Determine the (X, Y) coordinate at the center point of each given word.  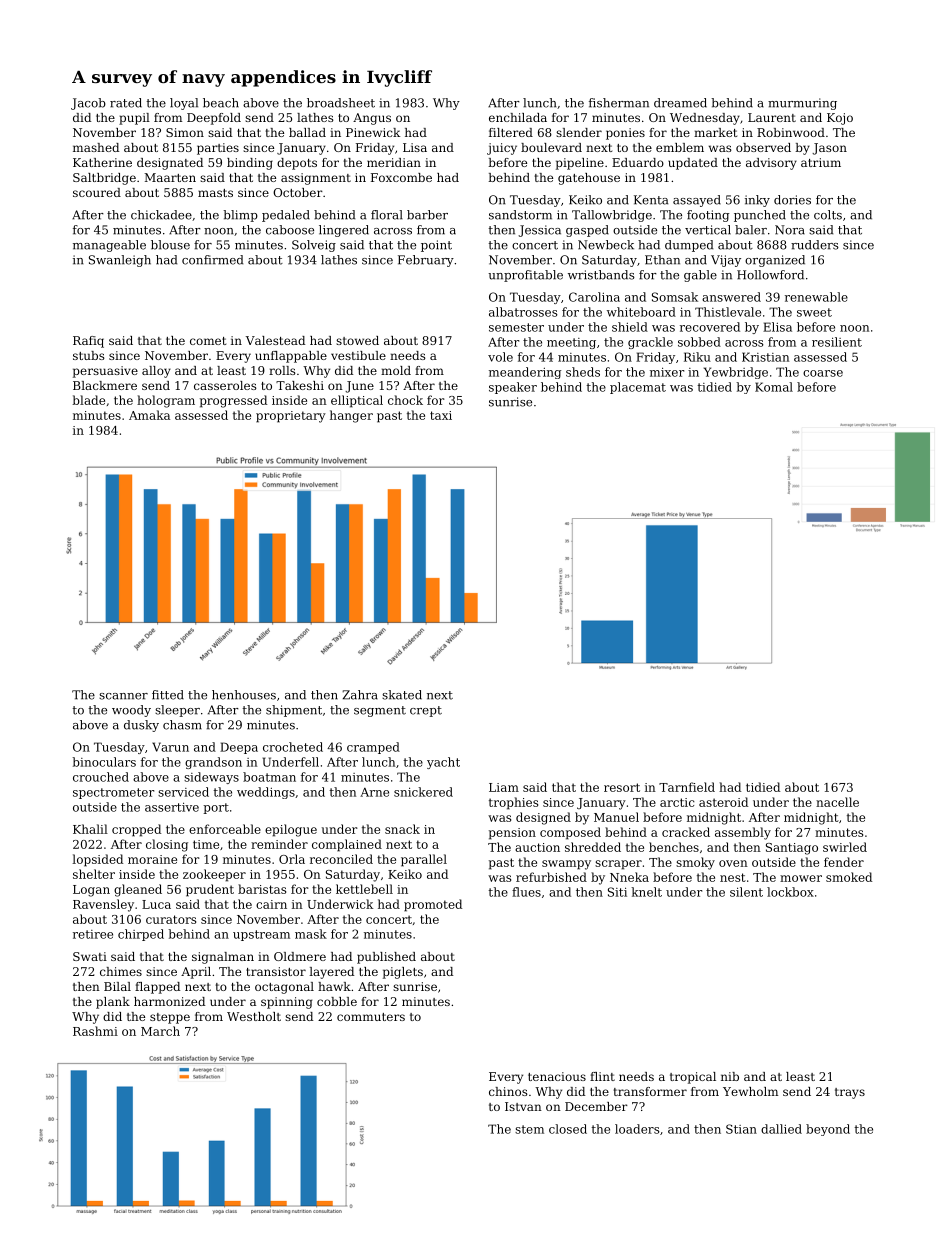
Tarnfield (687, 787)
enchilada (518, 117)
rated (126, 103)
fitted (168, 695)
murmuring (802, 104)
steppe (170, 1018)
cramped (373, 748)
